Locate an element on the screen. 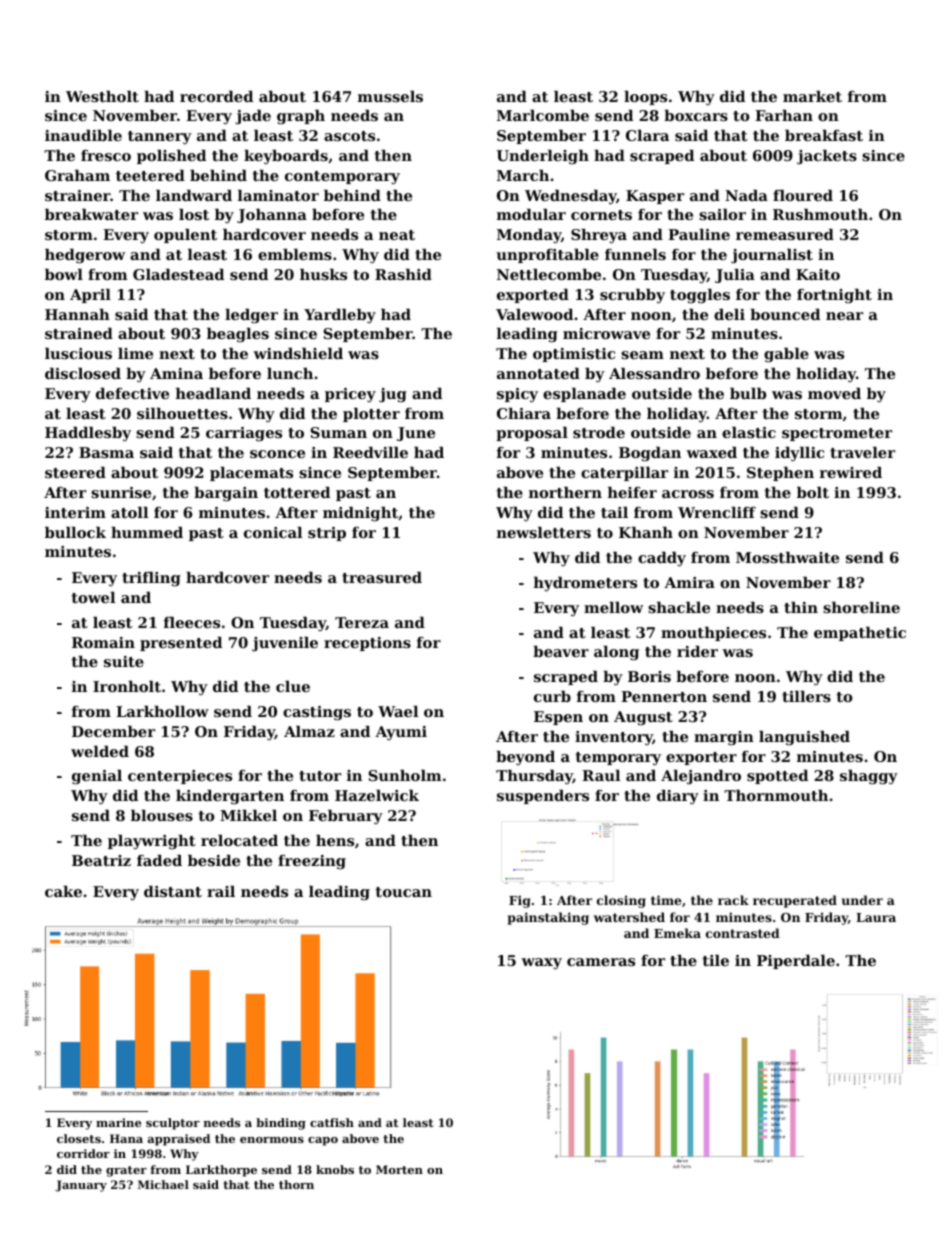 This screenshot has height=1233, width=952. empathetic is located at coordinates (860, 634).
